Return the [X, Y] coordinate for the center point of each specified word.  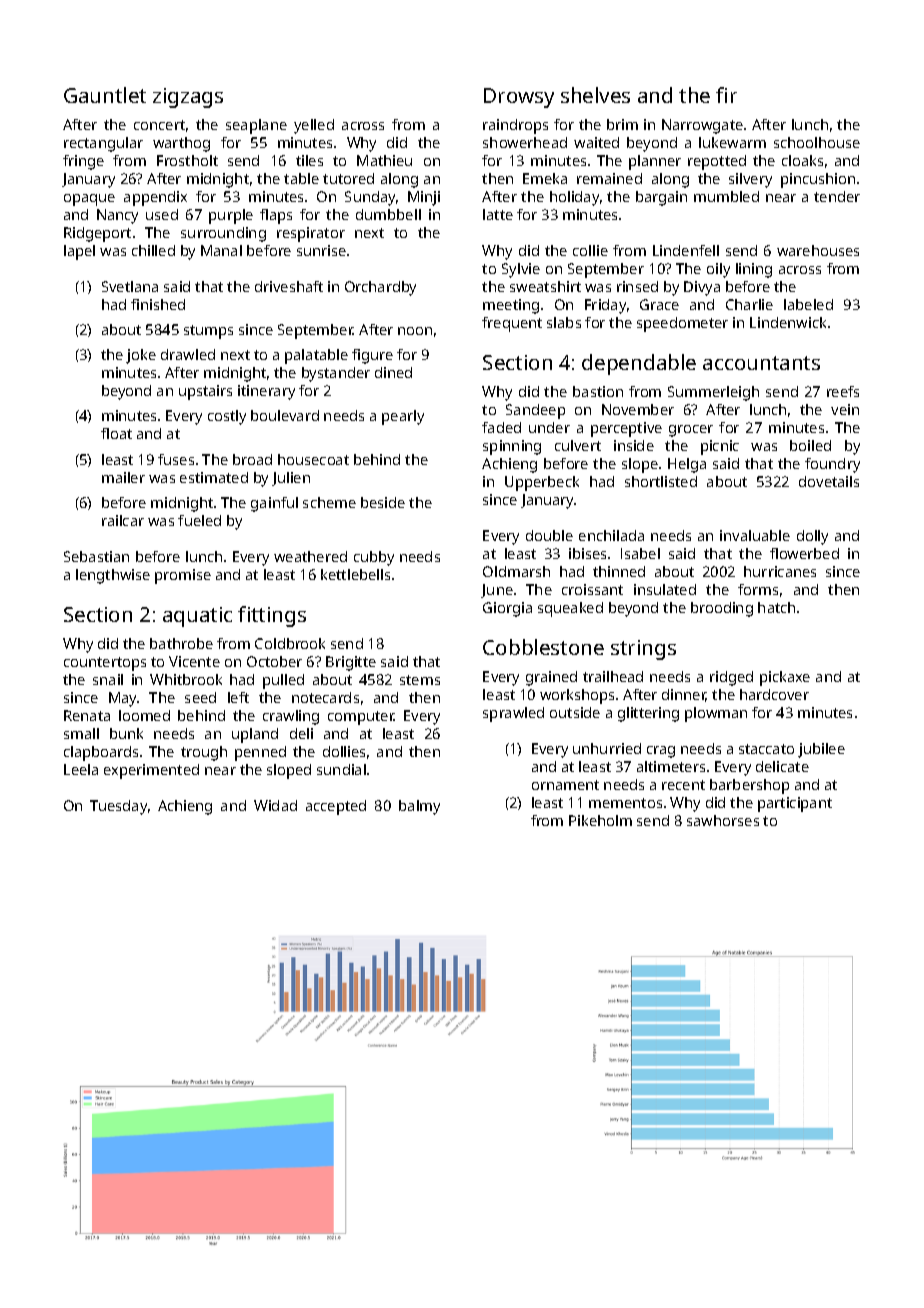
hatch [776, 607]
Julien [291, 479]
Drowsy [519, 98]
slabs [564, 322]
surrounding [223, 234]
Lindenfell [686, 250]
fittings [272, 616]
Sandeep [535, 411]
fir [726, 95]
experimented [151, 771]
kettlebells [355, 574]
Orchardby [380, 288]
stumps [208, 332]
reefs [843, 391]
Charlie [749, 304]
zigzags [188, 98]
